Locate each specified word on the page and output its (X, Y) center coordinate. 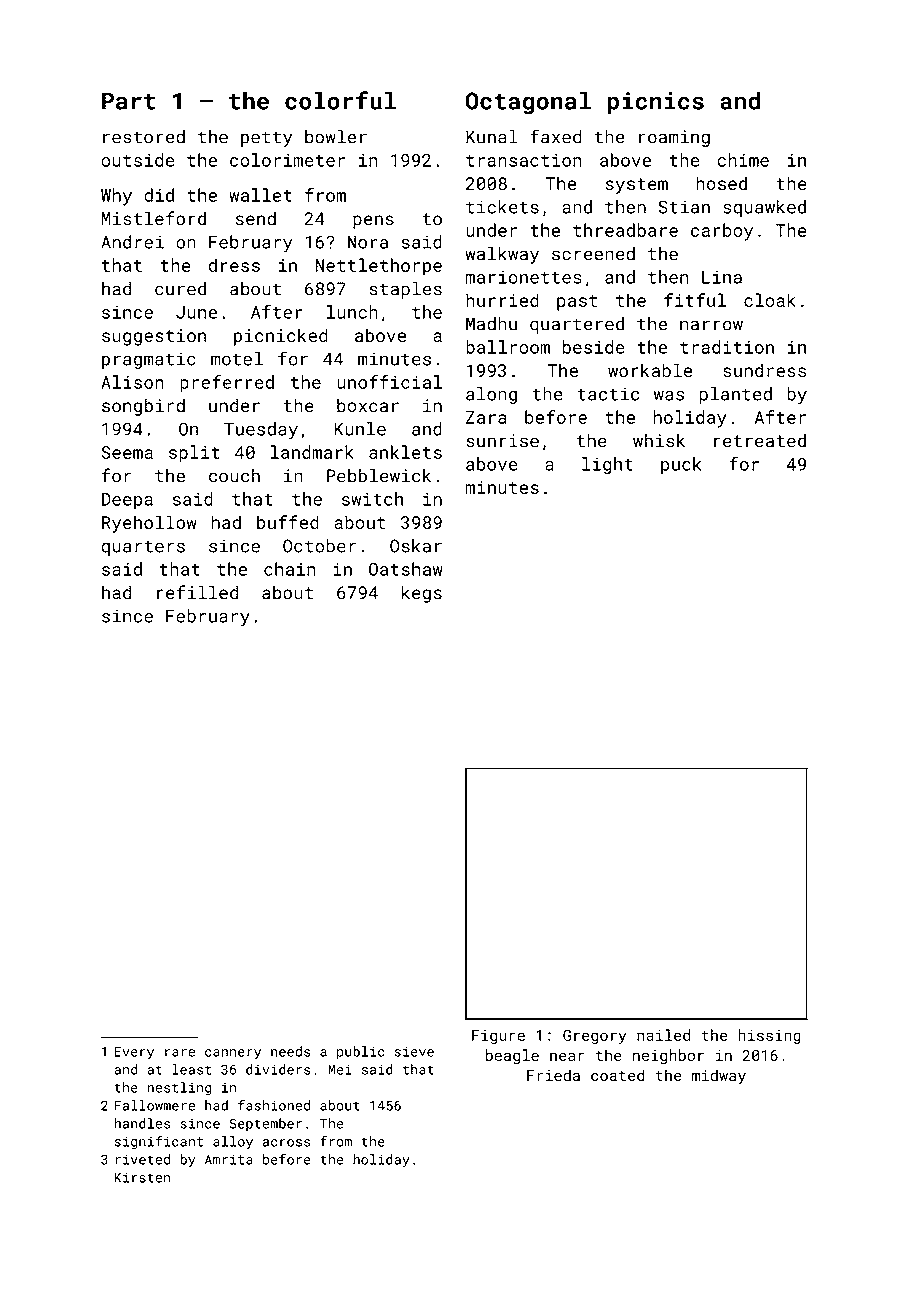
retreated (760, 441)
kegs (421, 594)
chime (743, 160)
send (256, 218)
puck (681, 465)
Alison (132, 382)
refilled (197, 592)
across (286, 1143)
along (491, 395)
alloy (233, 1143)
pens (373, 222)
